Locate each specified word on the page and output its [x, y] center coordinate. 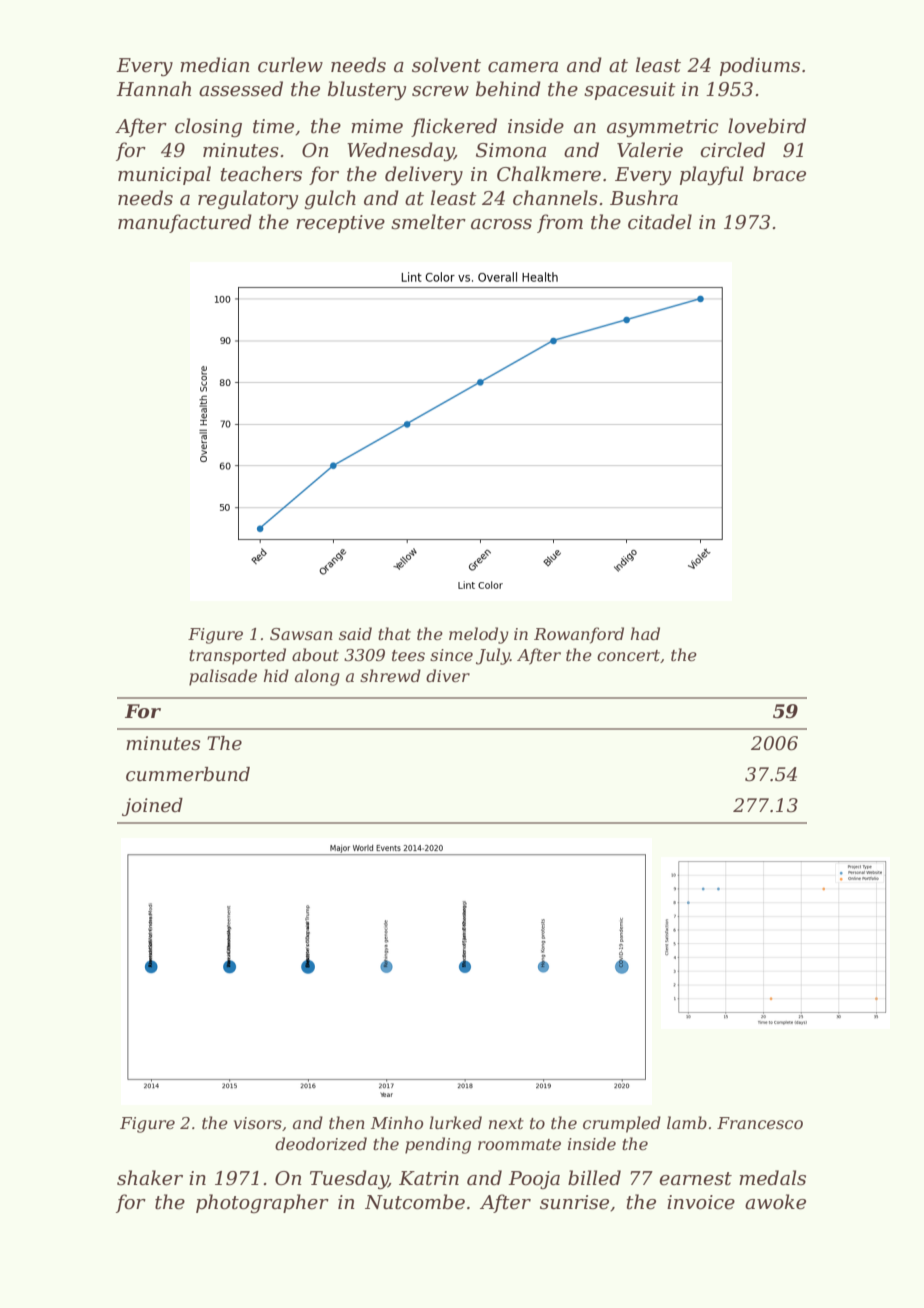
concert [628, 655]
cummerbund [188, 774]
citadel [660, 222]
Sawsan [301, 634]
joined [152, 807]
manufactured [185, 223]
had [645, 633]
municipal [164, 175]
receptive [340, 224]
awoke [775, 1202]
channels [555, 198]
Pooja [534, 1180]
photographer [262, 1203]
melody [479, 635]
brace [779, 174]
